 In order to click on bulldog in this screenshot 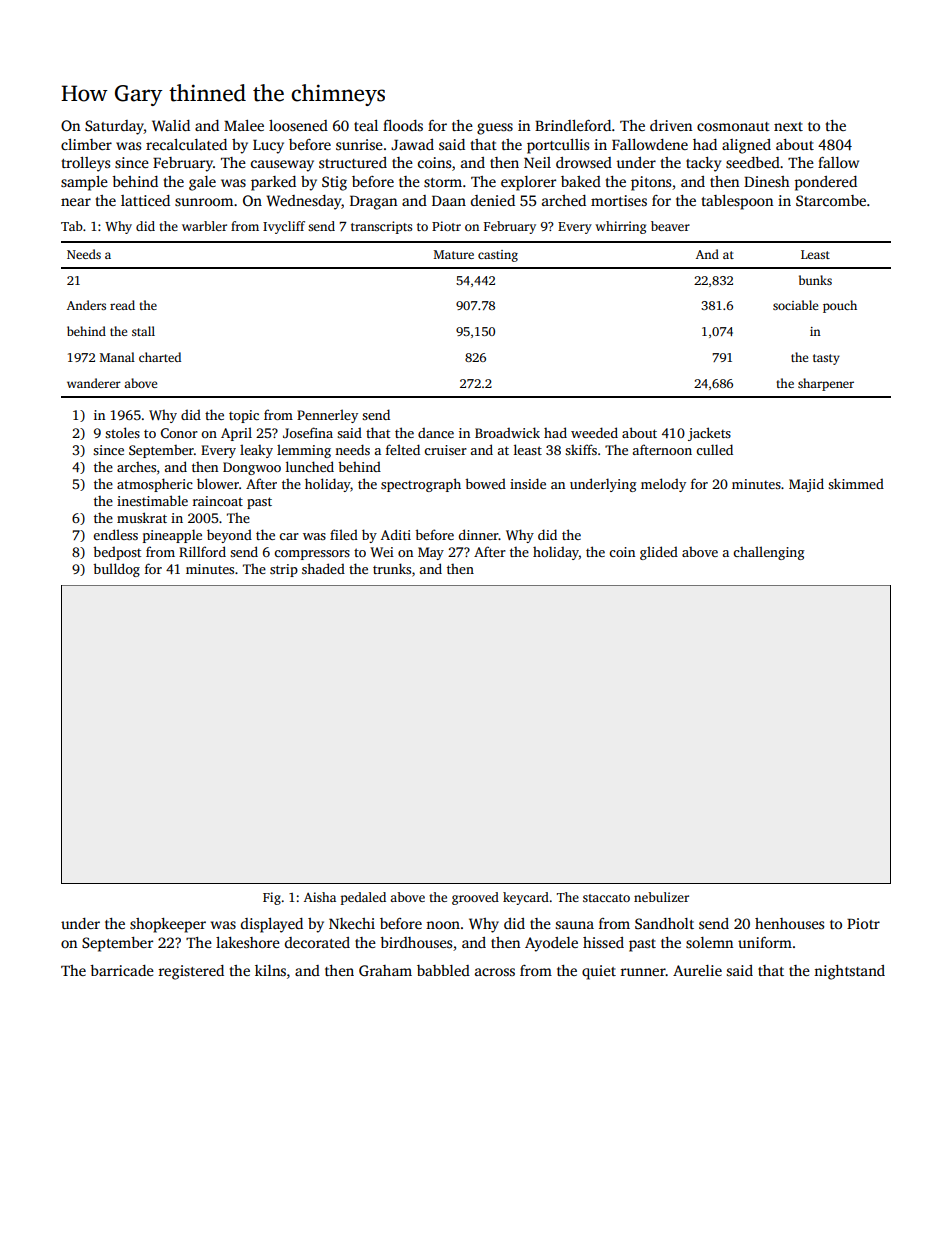, I will do `click(116, 570)`.
